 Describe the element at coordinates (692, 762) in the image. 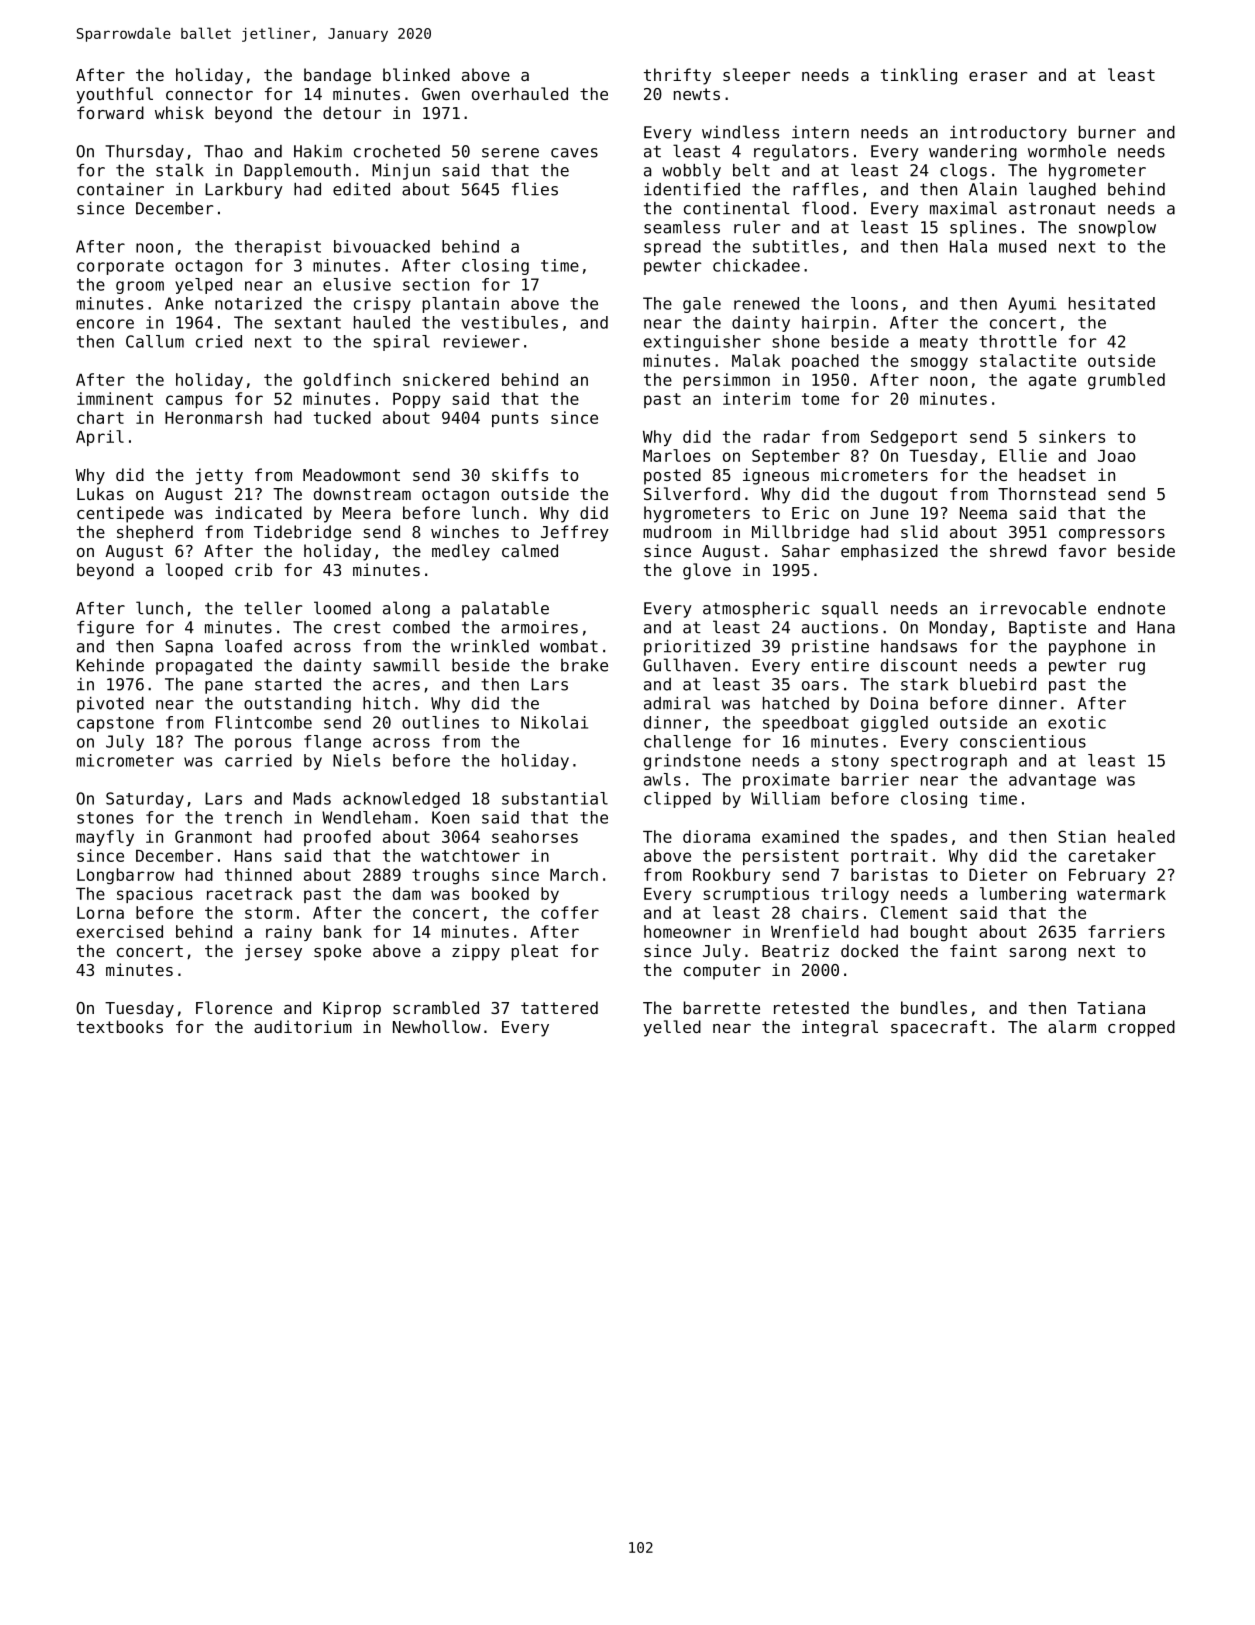

I see `grindstone` at that location.
